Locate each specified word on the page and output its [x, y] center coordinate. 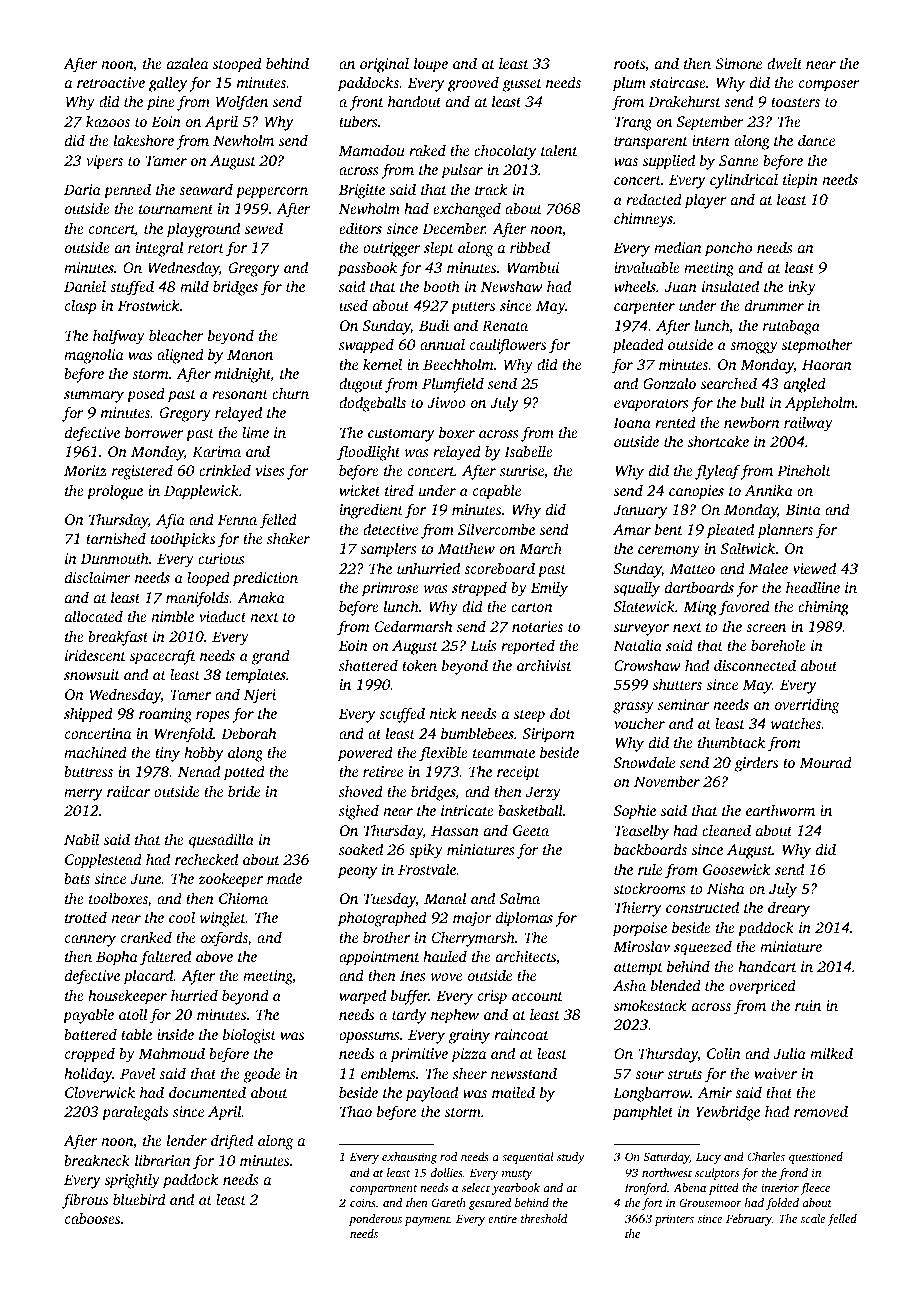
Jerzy [543, 793]
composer [829, 86]
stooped [237, 65]
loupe [431, 65]
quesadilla [221, 841]
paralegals [135, 1113]
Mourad [826, 762]
